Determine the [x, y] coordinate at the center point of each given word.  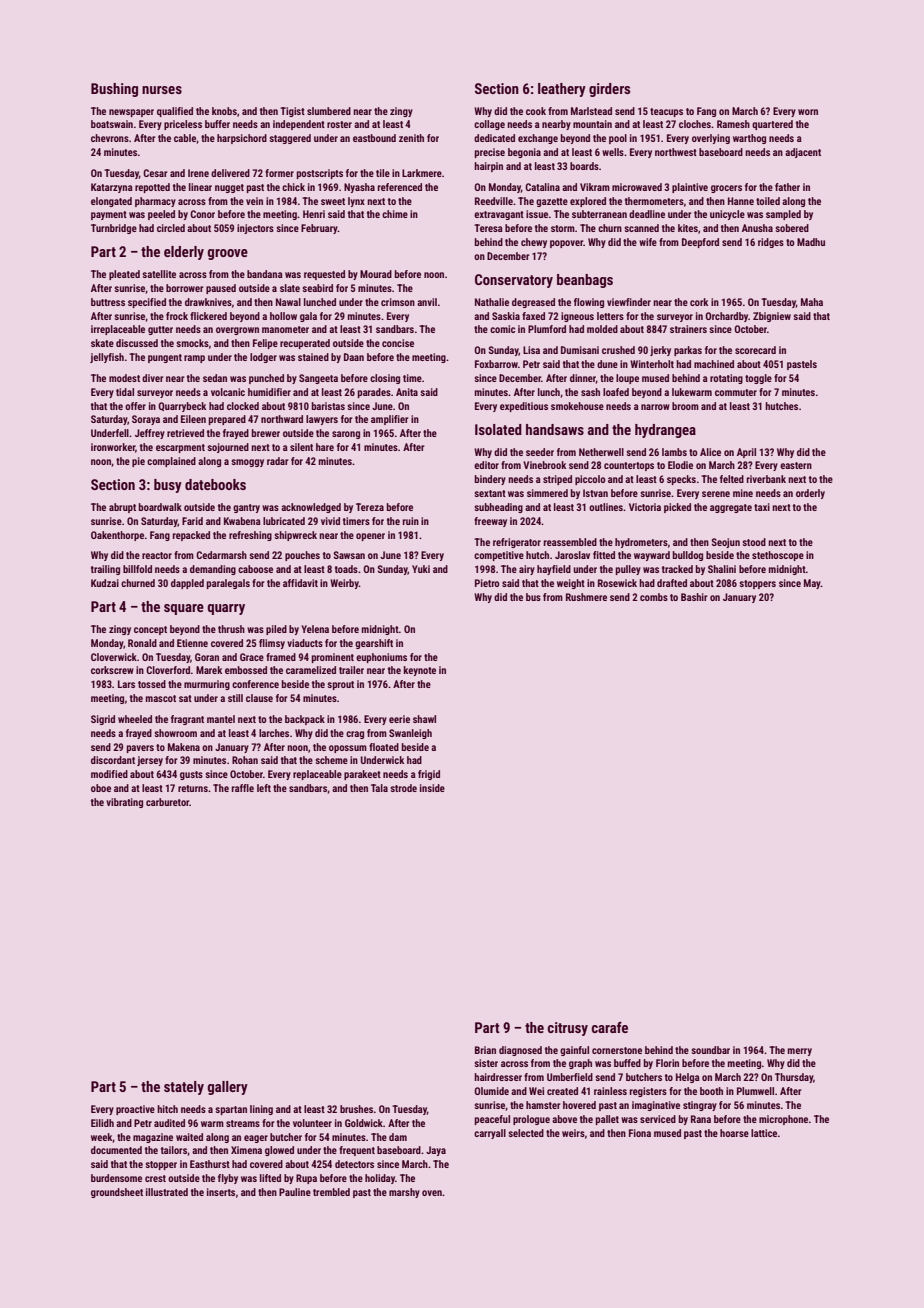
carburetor [167, 802]
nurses [162, 90]
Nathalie [492, 302]
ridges [771, 243]
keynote [420, 671]
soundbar [710, 1050]
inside [432, 788]
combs [654, 597]
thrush [231, 629]
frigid [429, 775]
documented [116, 1150]
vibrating [124, 803]
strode [403, 788]
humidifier [269, 392]
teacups [666, 112]
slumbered [329, 111]
